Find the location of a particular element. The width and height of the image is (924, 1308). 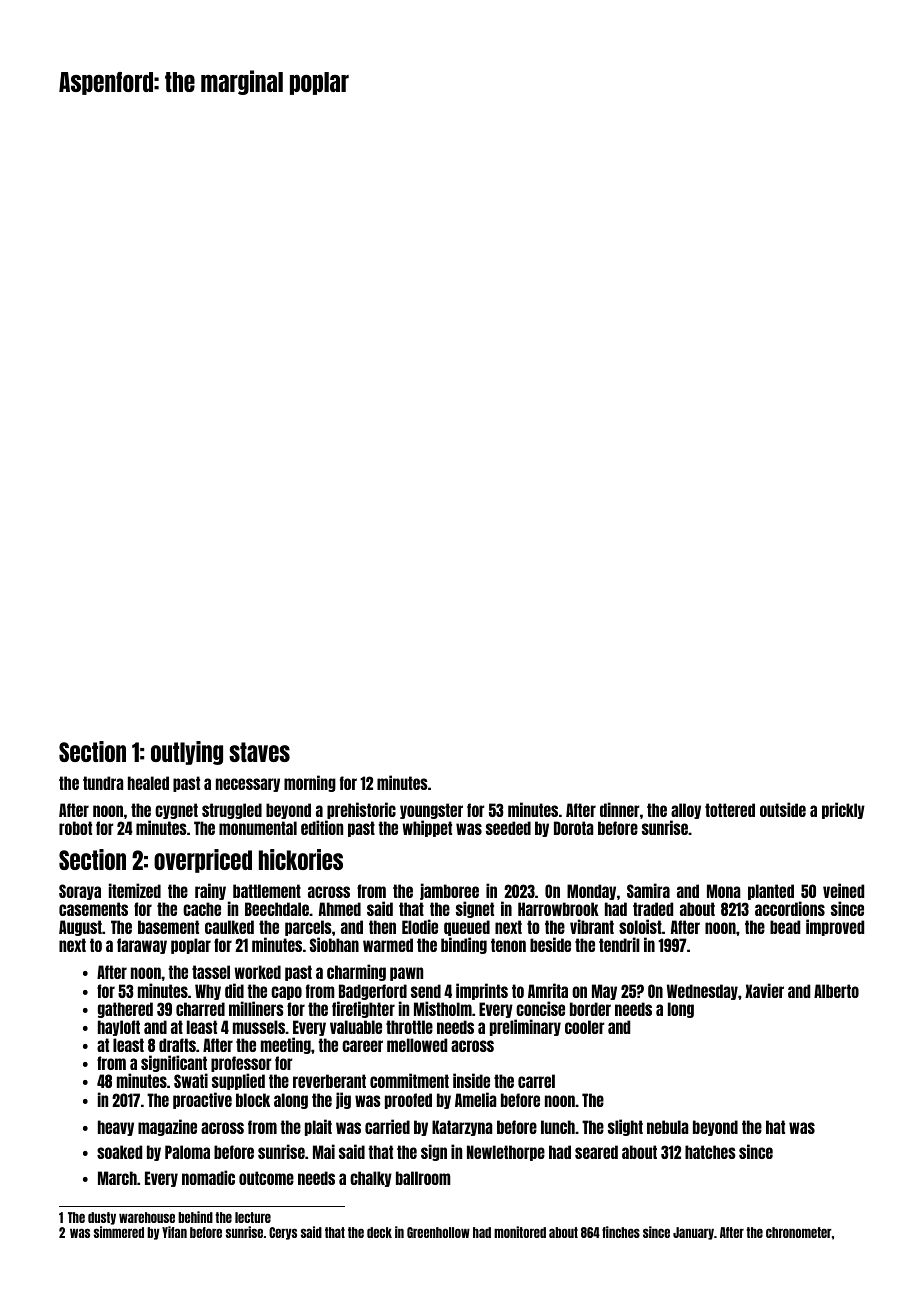

Ahmed is located at coordinates (340, 909).
